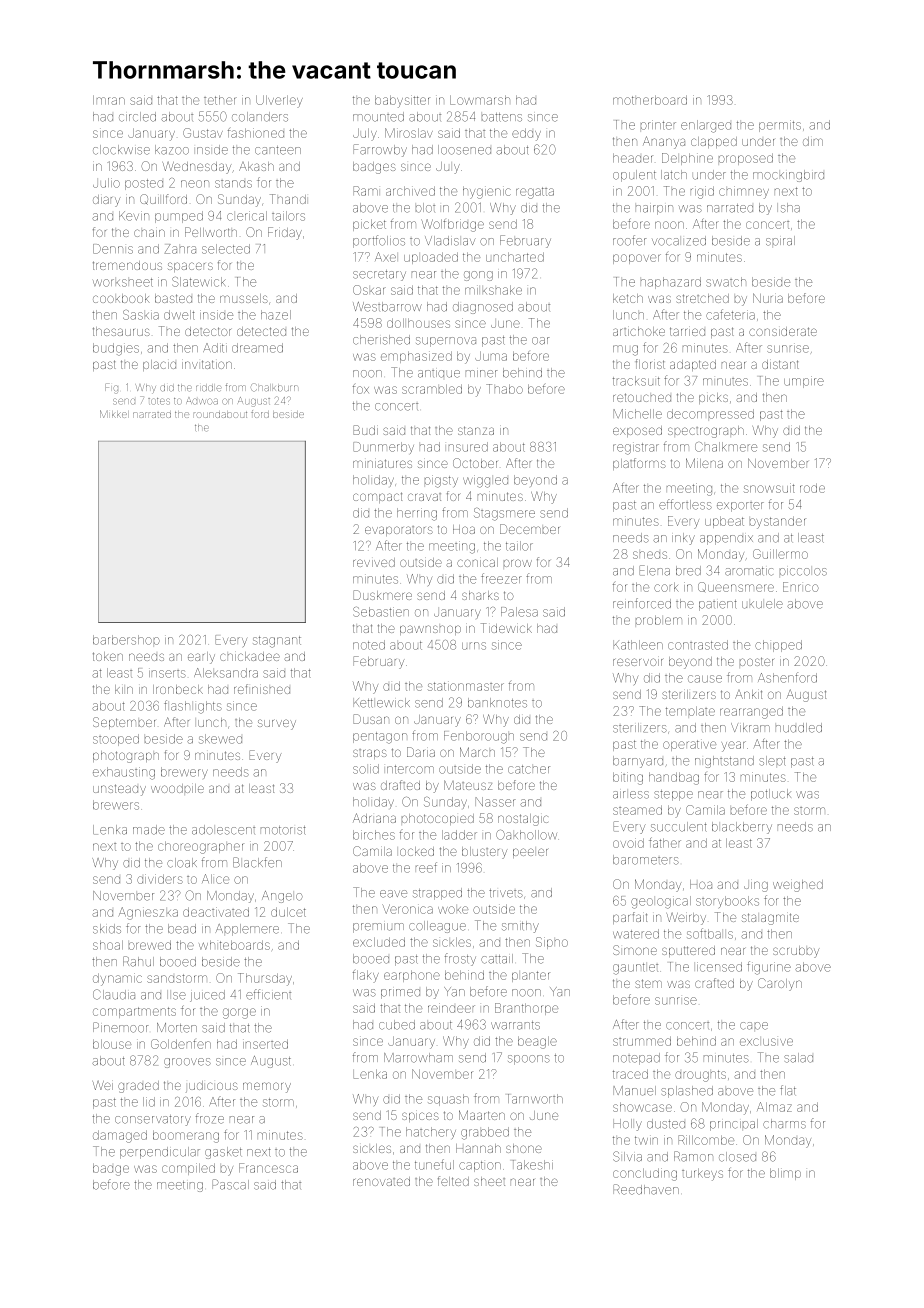 The width and height of the screenshot is (924, 1308). Describe the element at coordinates (713, 398) in the screenshot. I see `picks` at that location.
